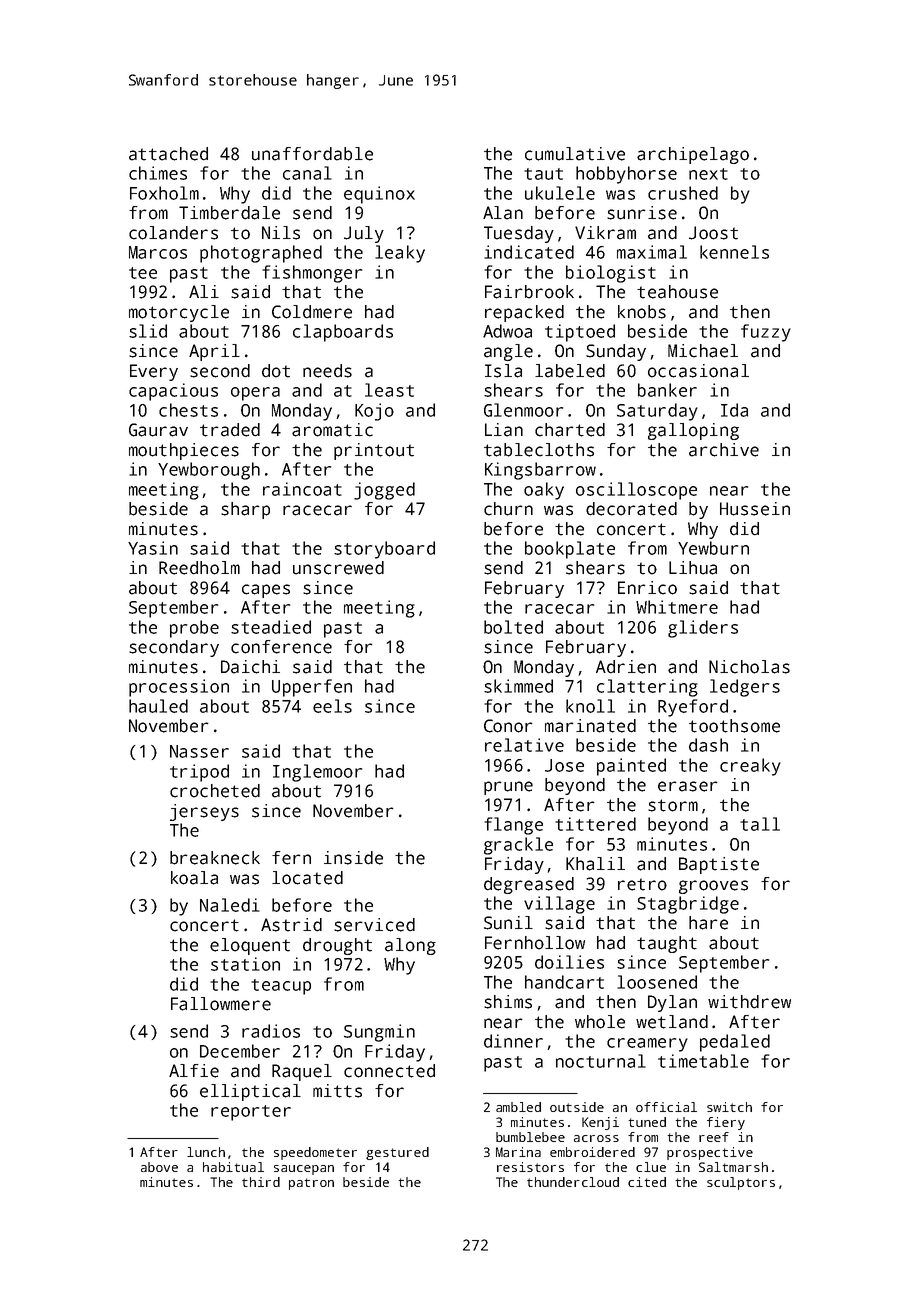 The image size is (924, 1314). Describe the element at coordinates (595, 864) in the page. I see `Khalil` at that location.
